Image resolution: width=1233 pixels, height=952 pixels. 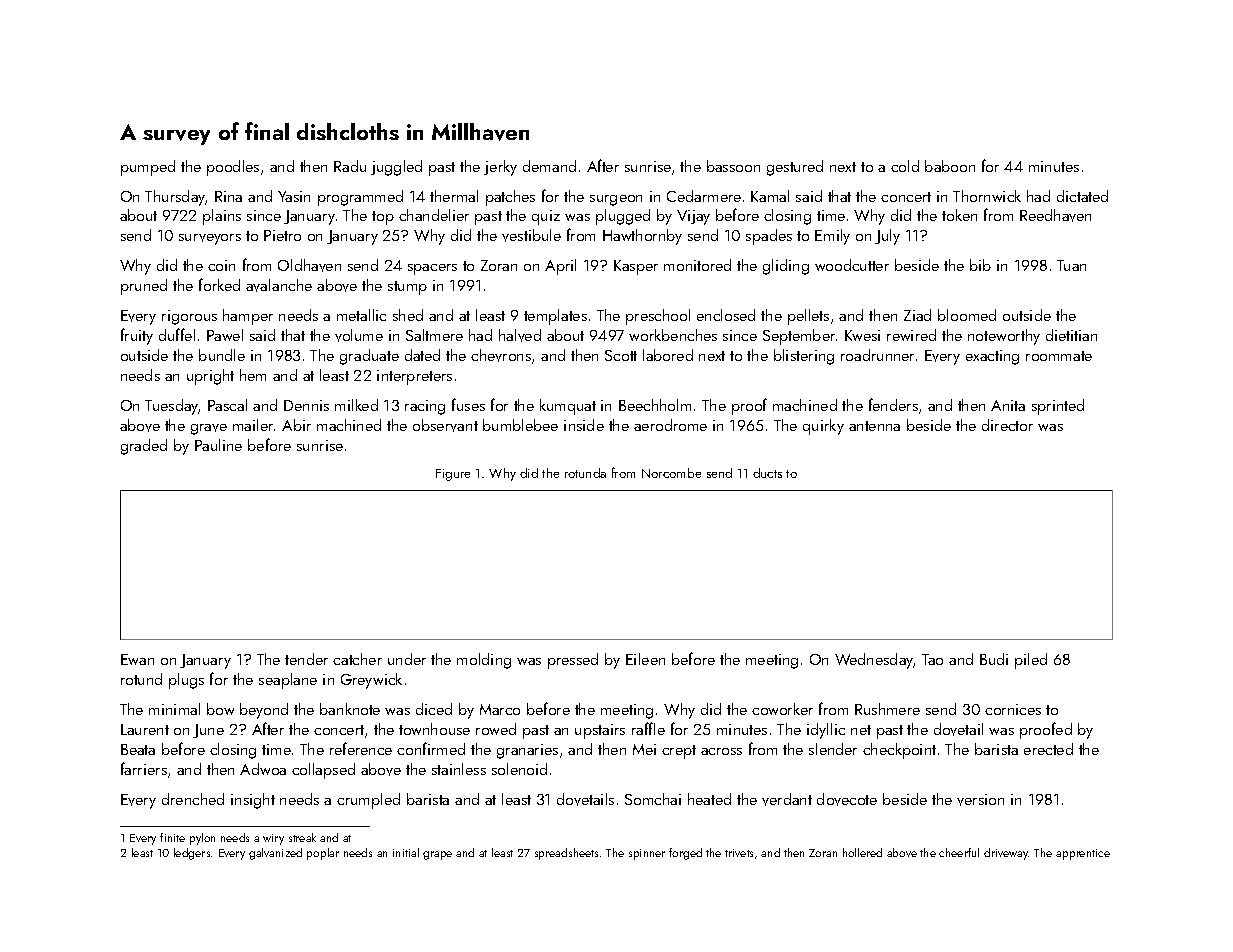 I want to click on Mei, so click(x=644, y=749).
